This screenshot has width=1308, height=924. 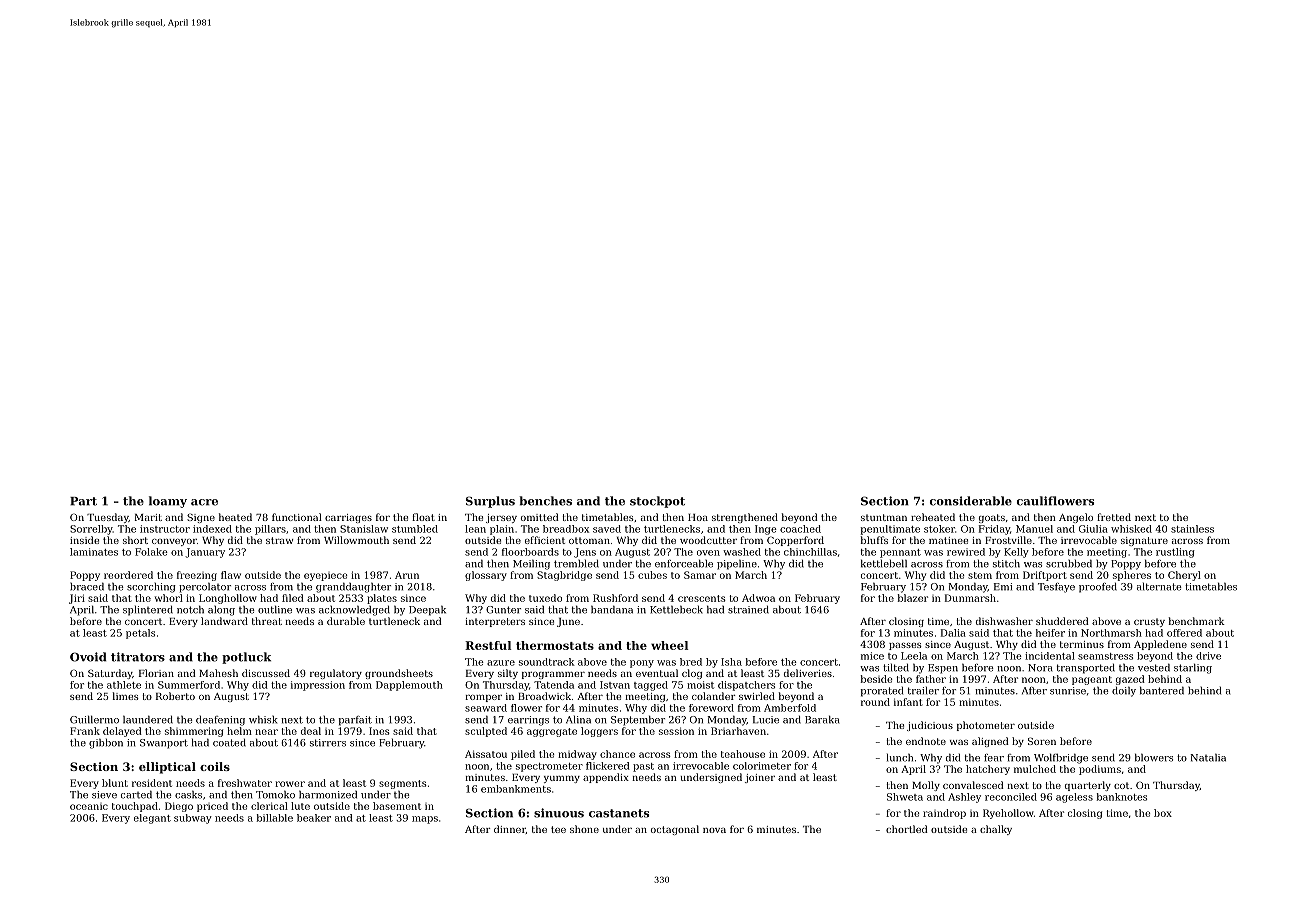 What do you see at coordinates (220, 721) in the screenshot?
I see `deafening` at bounding box center [220, 721].
